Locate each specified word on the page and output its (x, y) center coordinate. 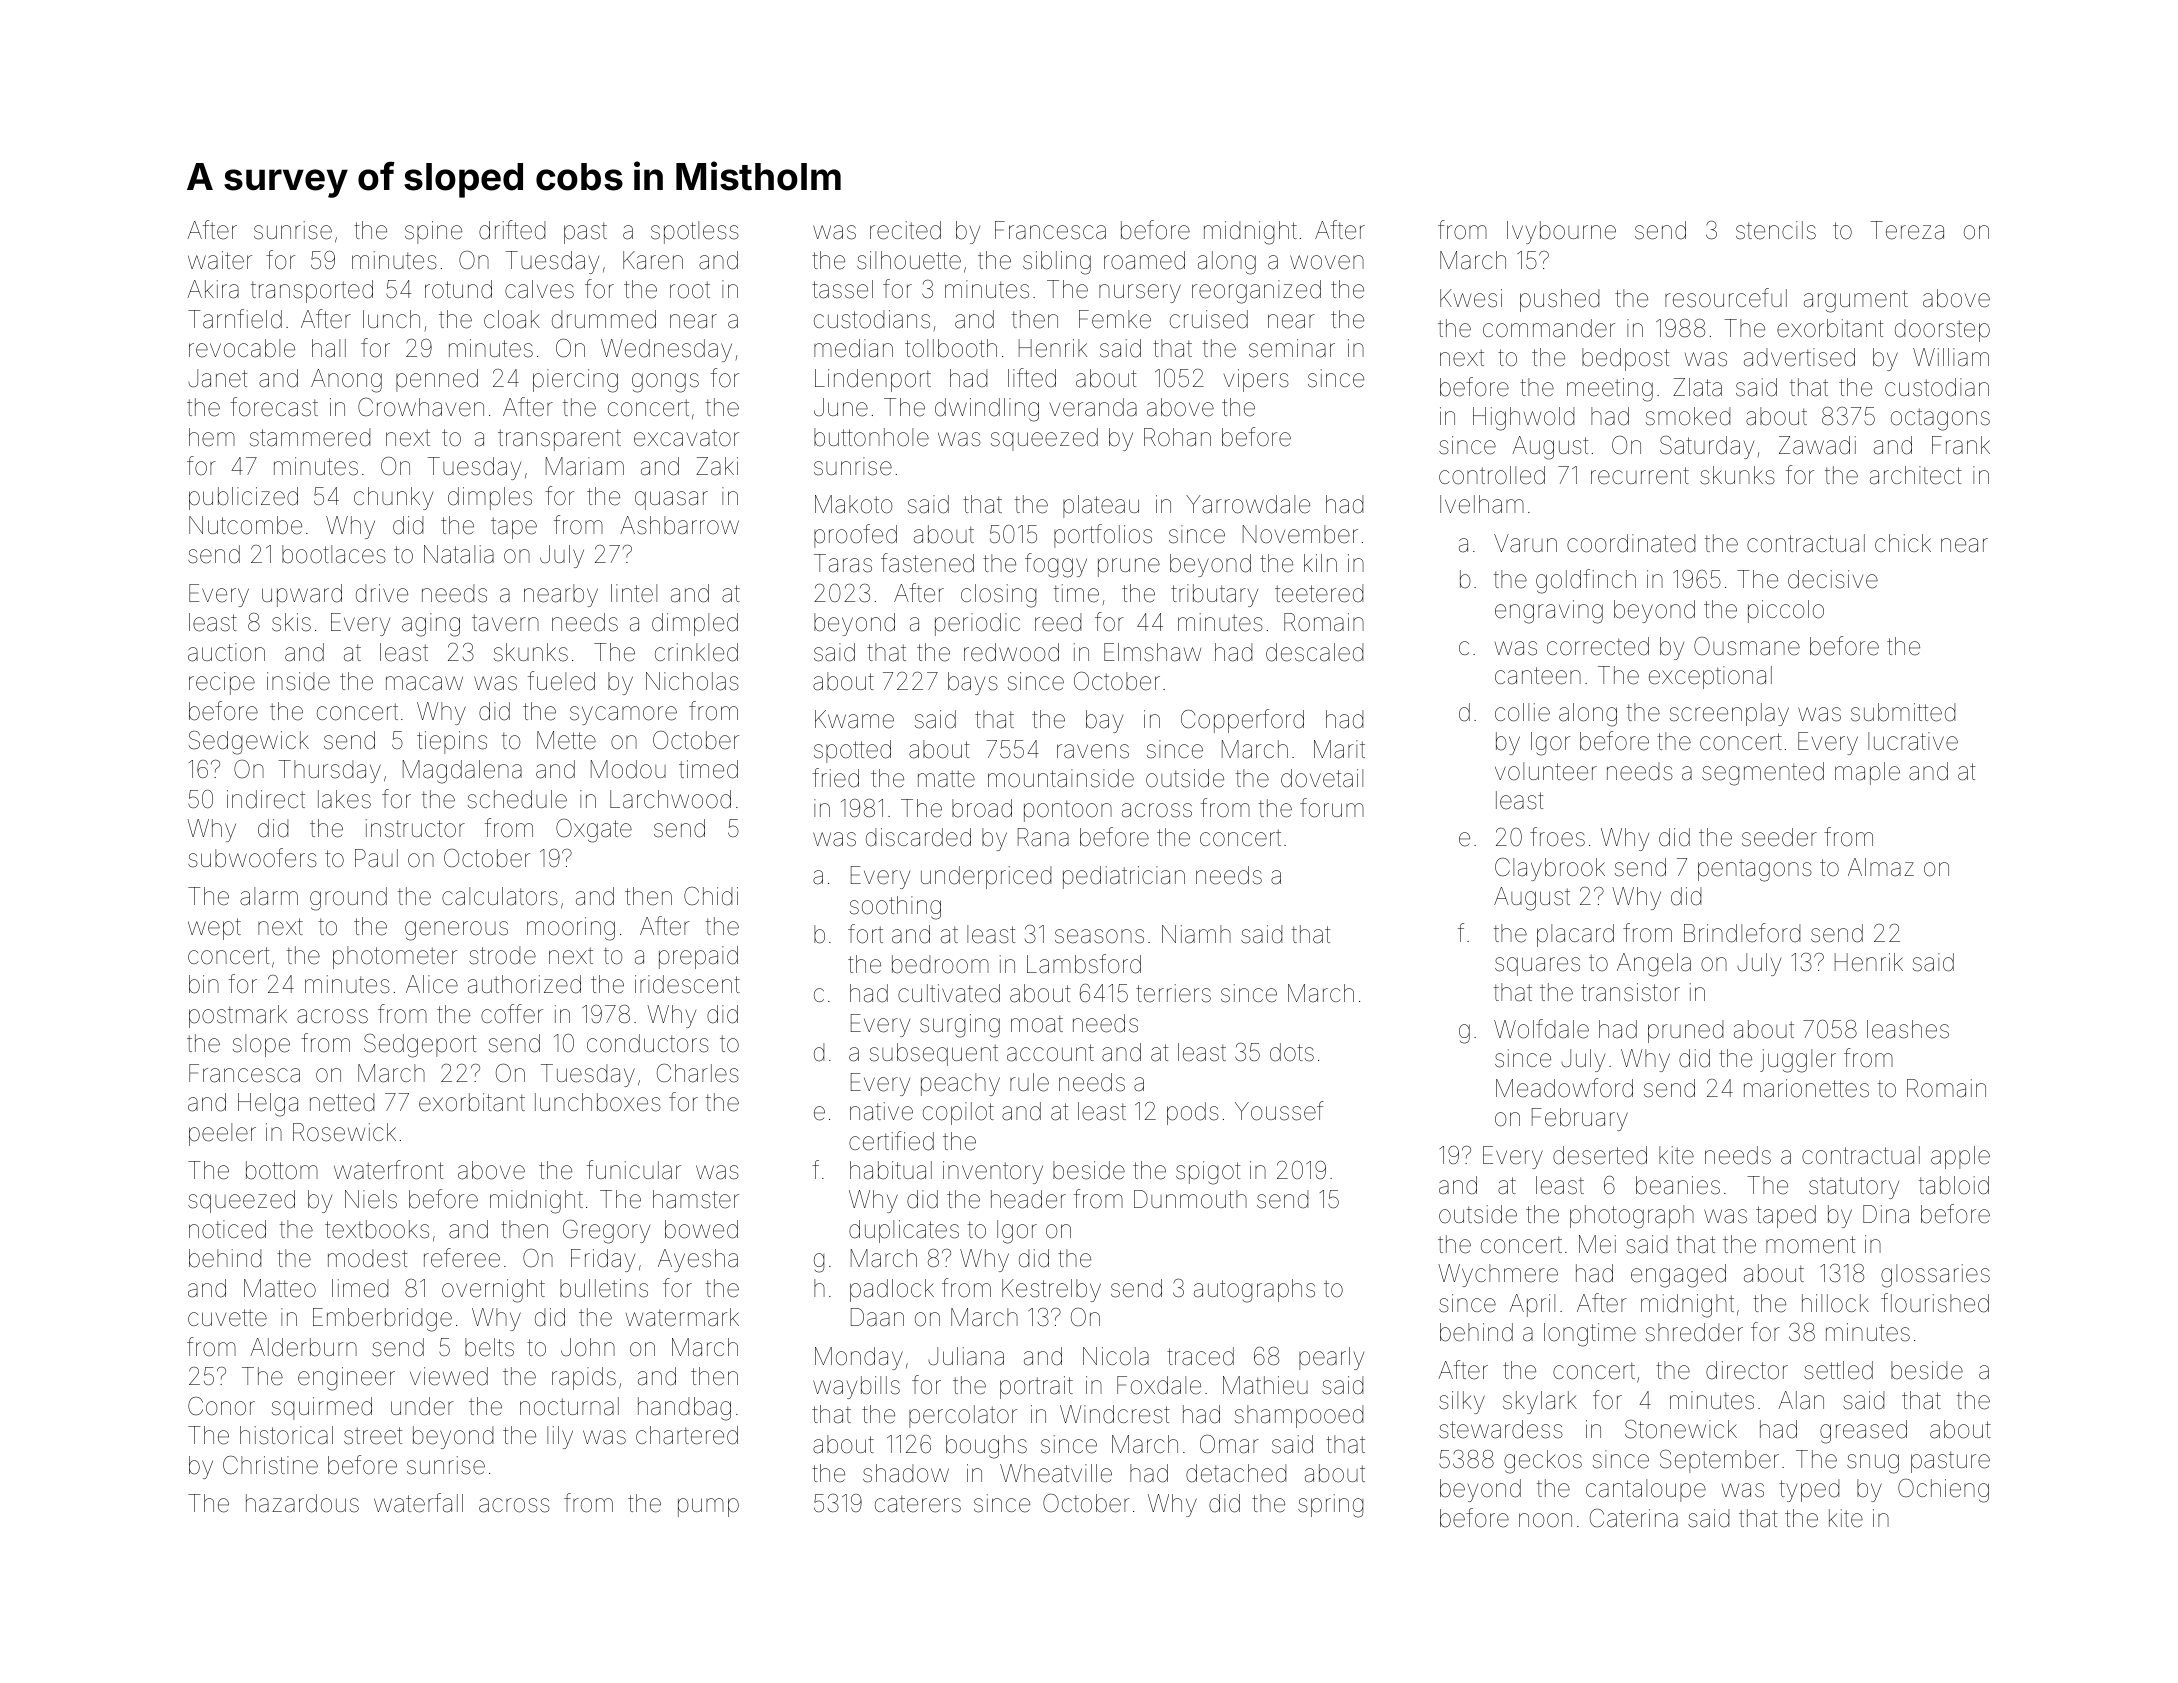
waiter (220, 260)
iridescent (687, 984)
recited (905, 230)
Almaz (1881, 867)
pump (708, 1507)
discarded (918, 837)
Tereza (1907, 230)
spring (1330, 1506)
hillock (1835, 1303)
